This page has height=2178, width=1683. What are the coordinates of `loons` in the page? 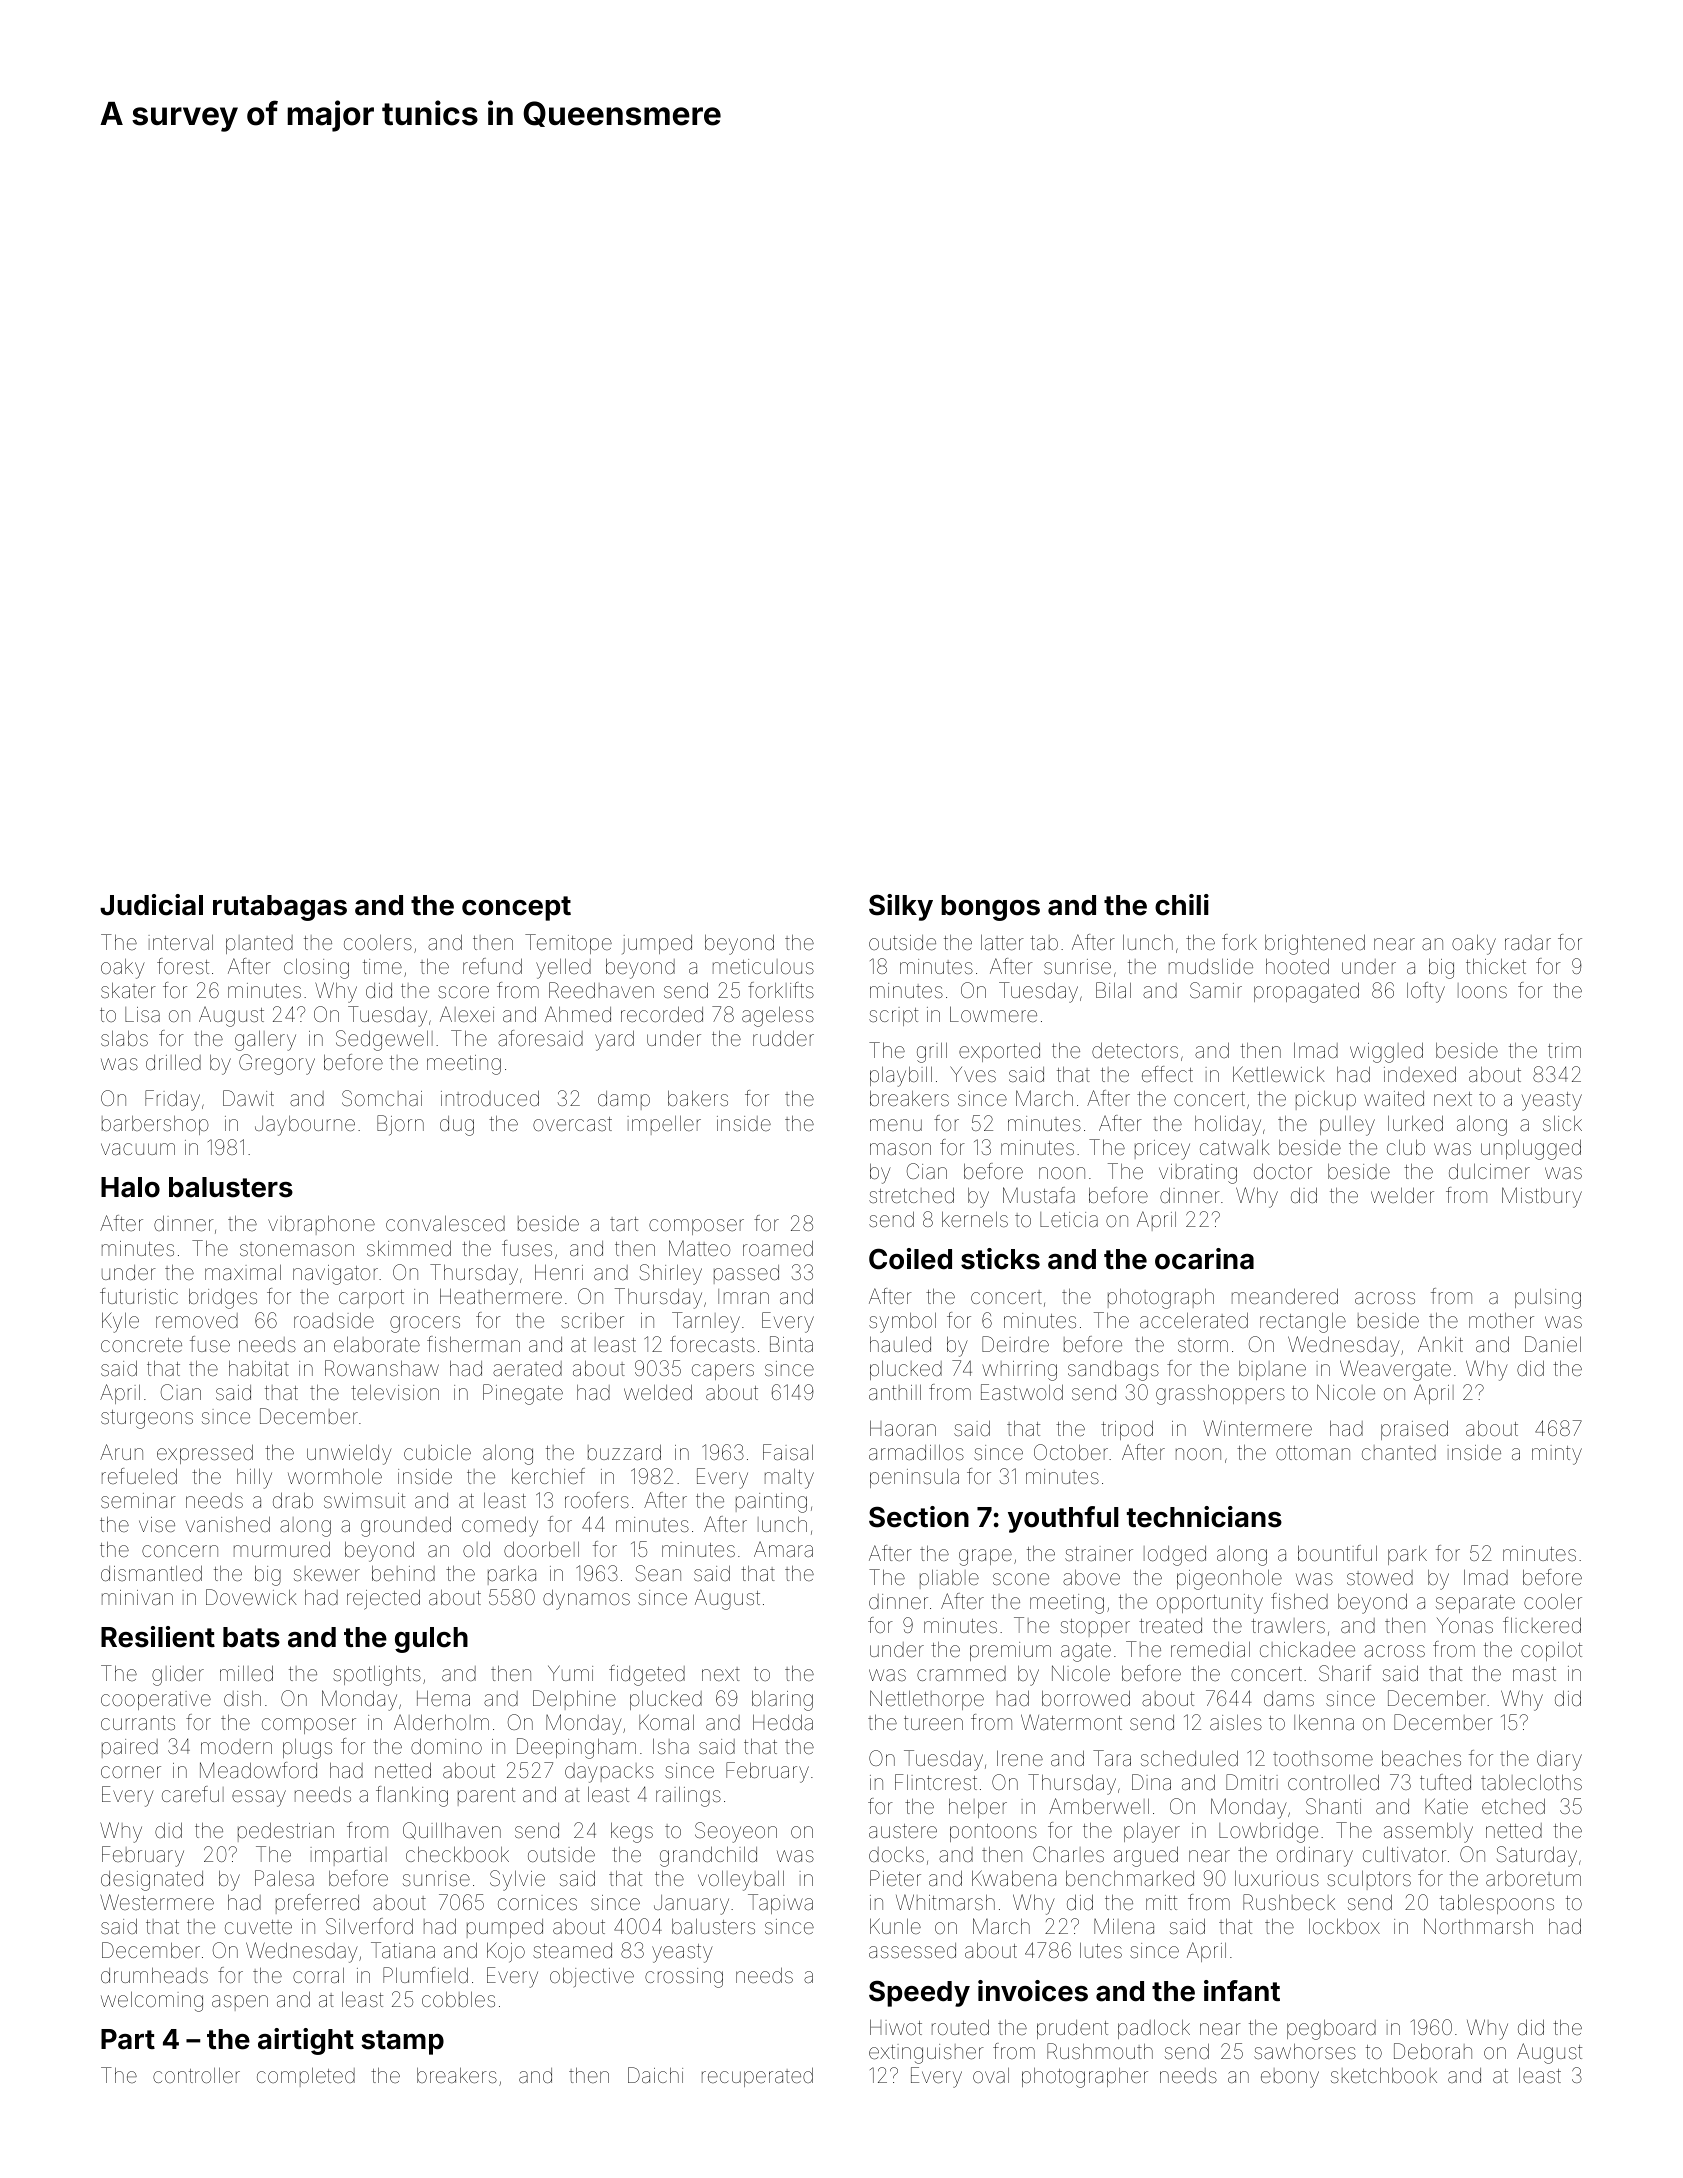 It's located at (1482, 990).
